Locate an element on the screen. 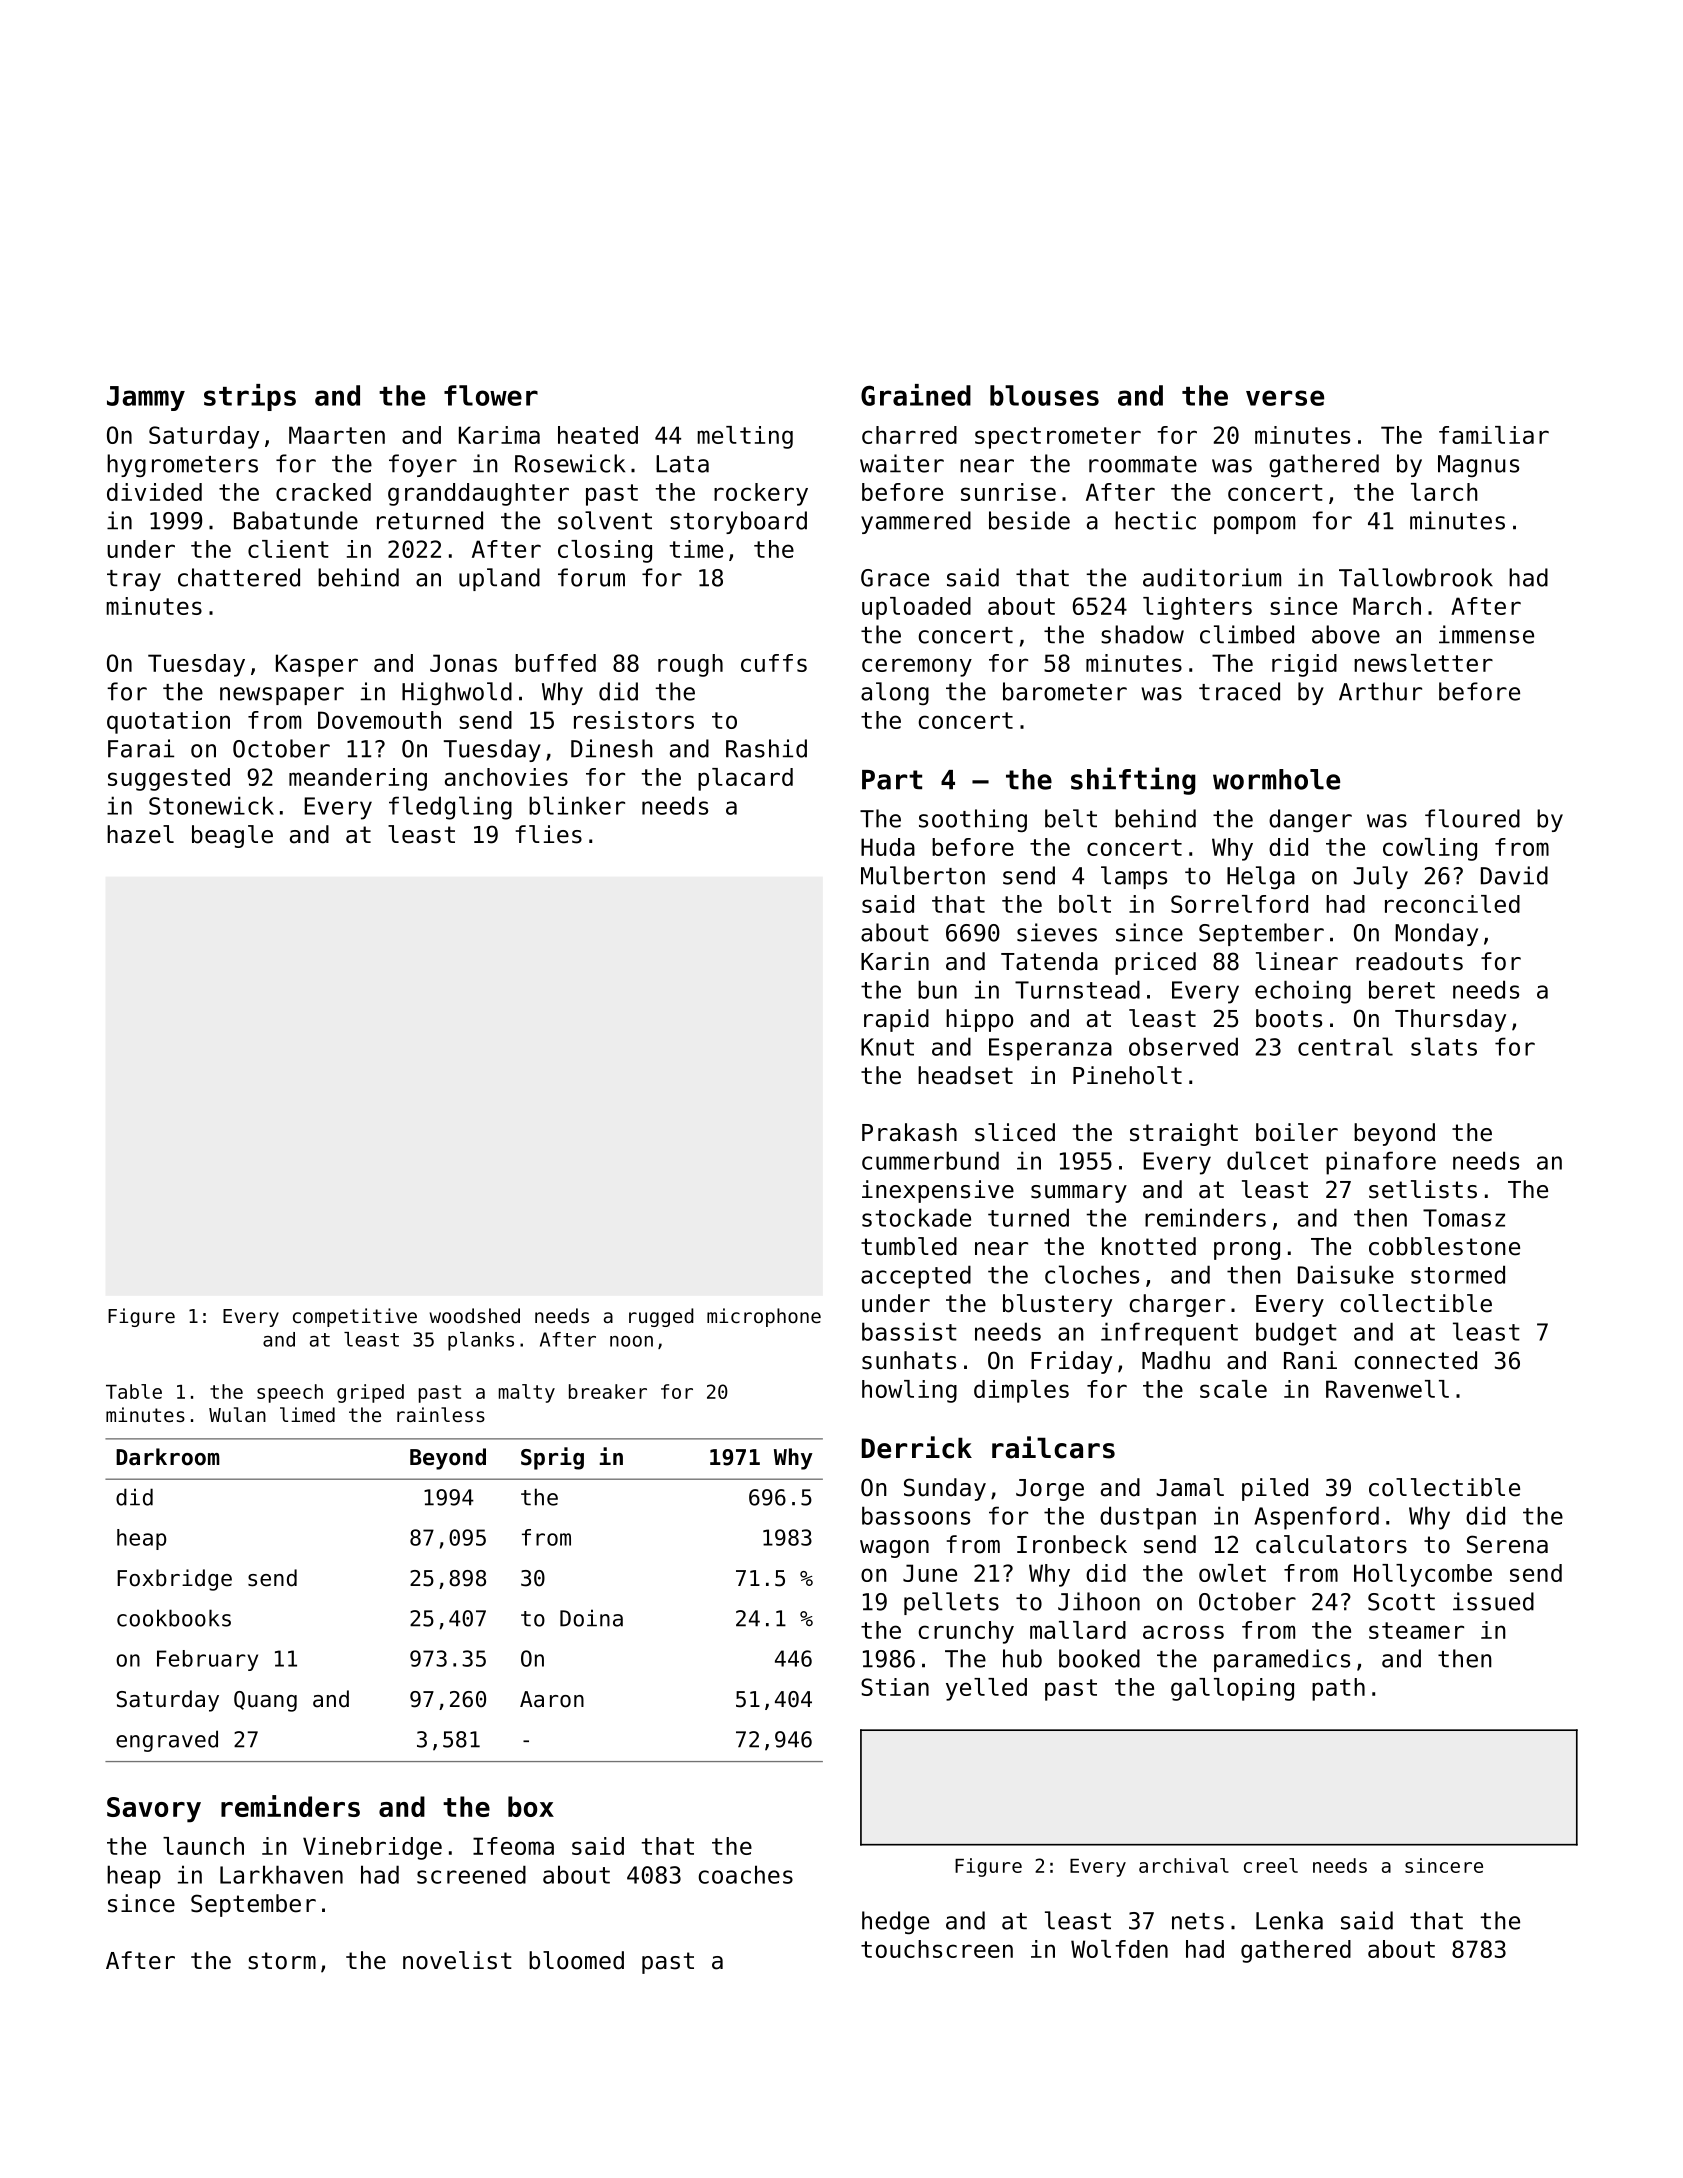  novelist is located at coordinates (457, 1960).
